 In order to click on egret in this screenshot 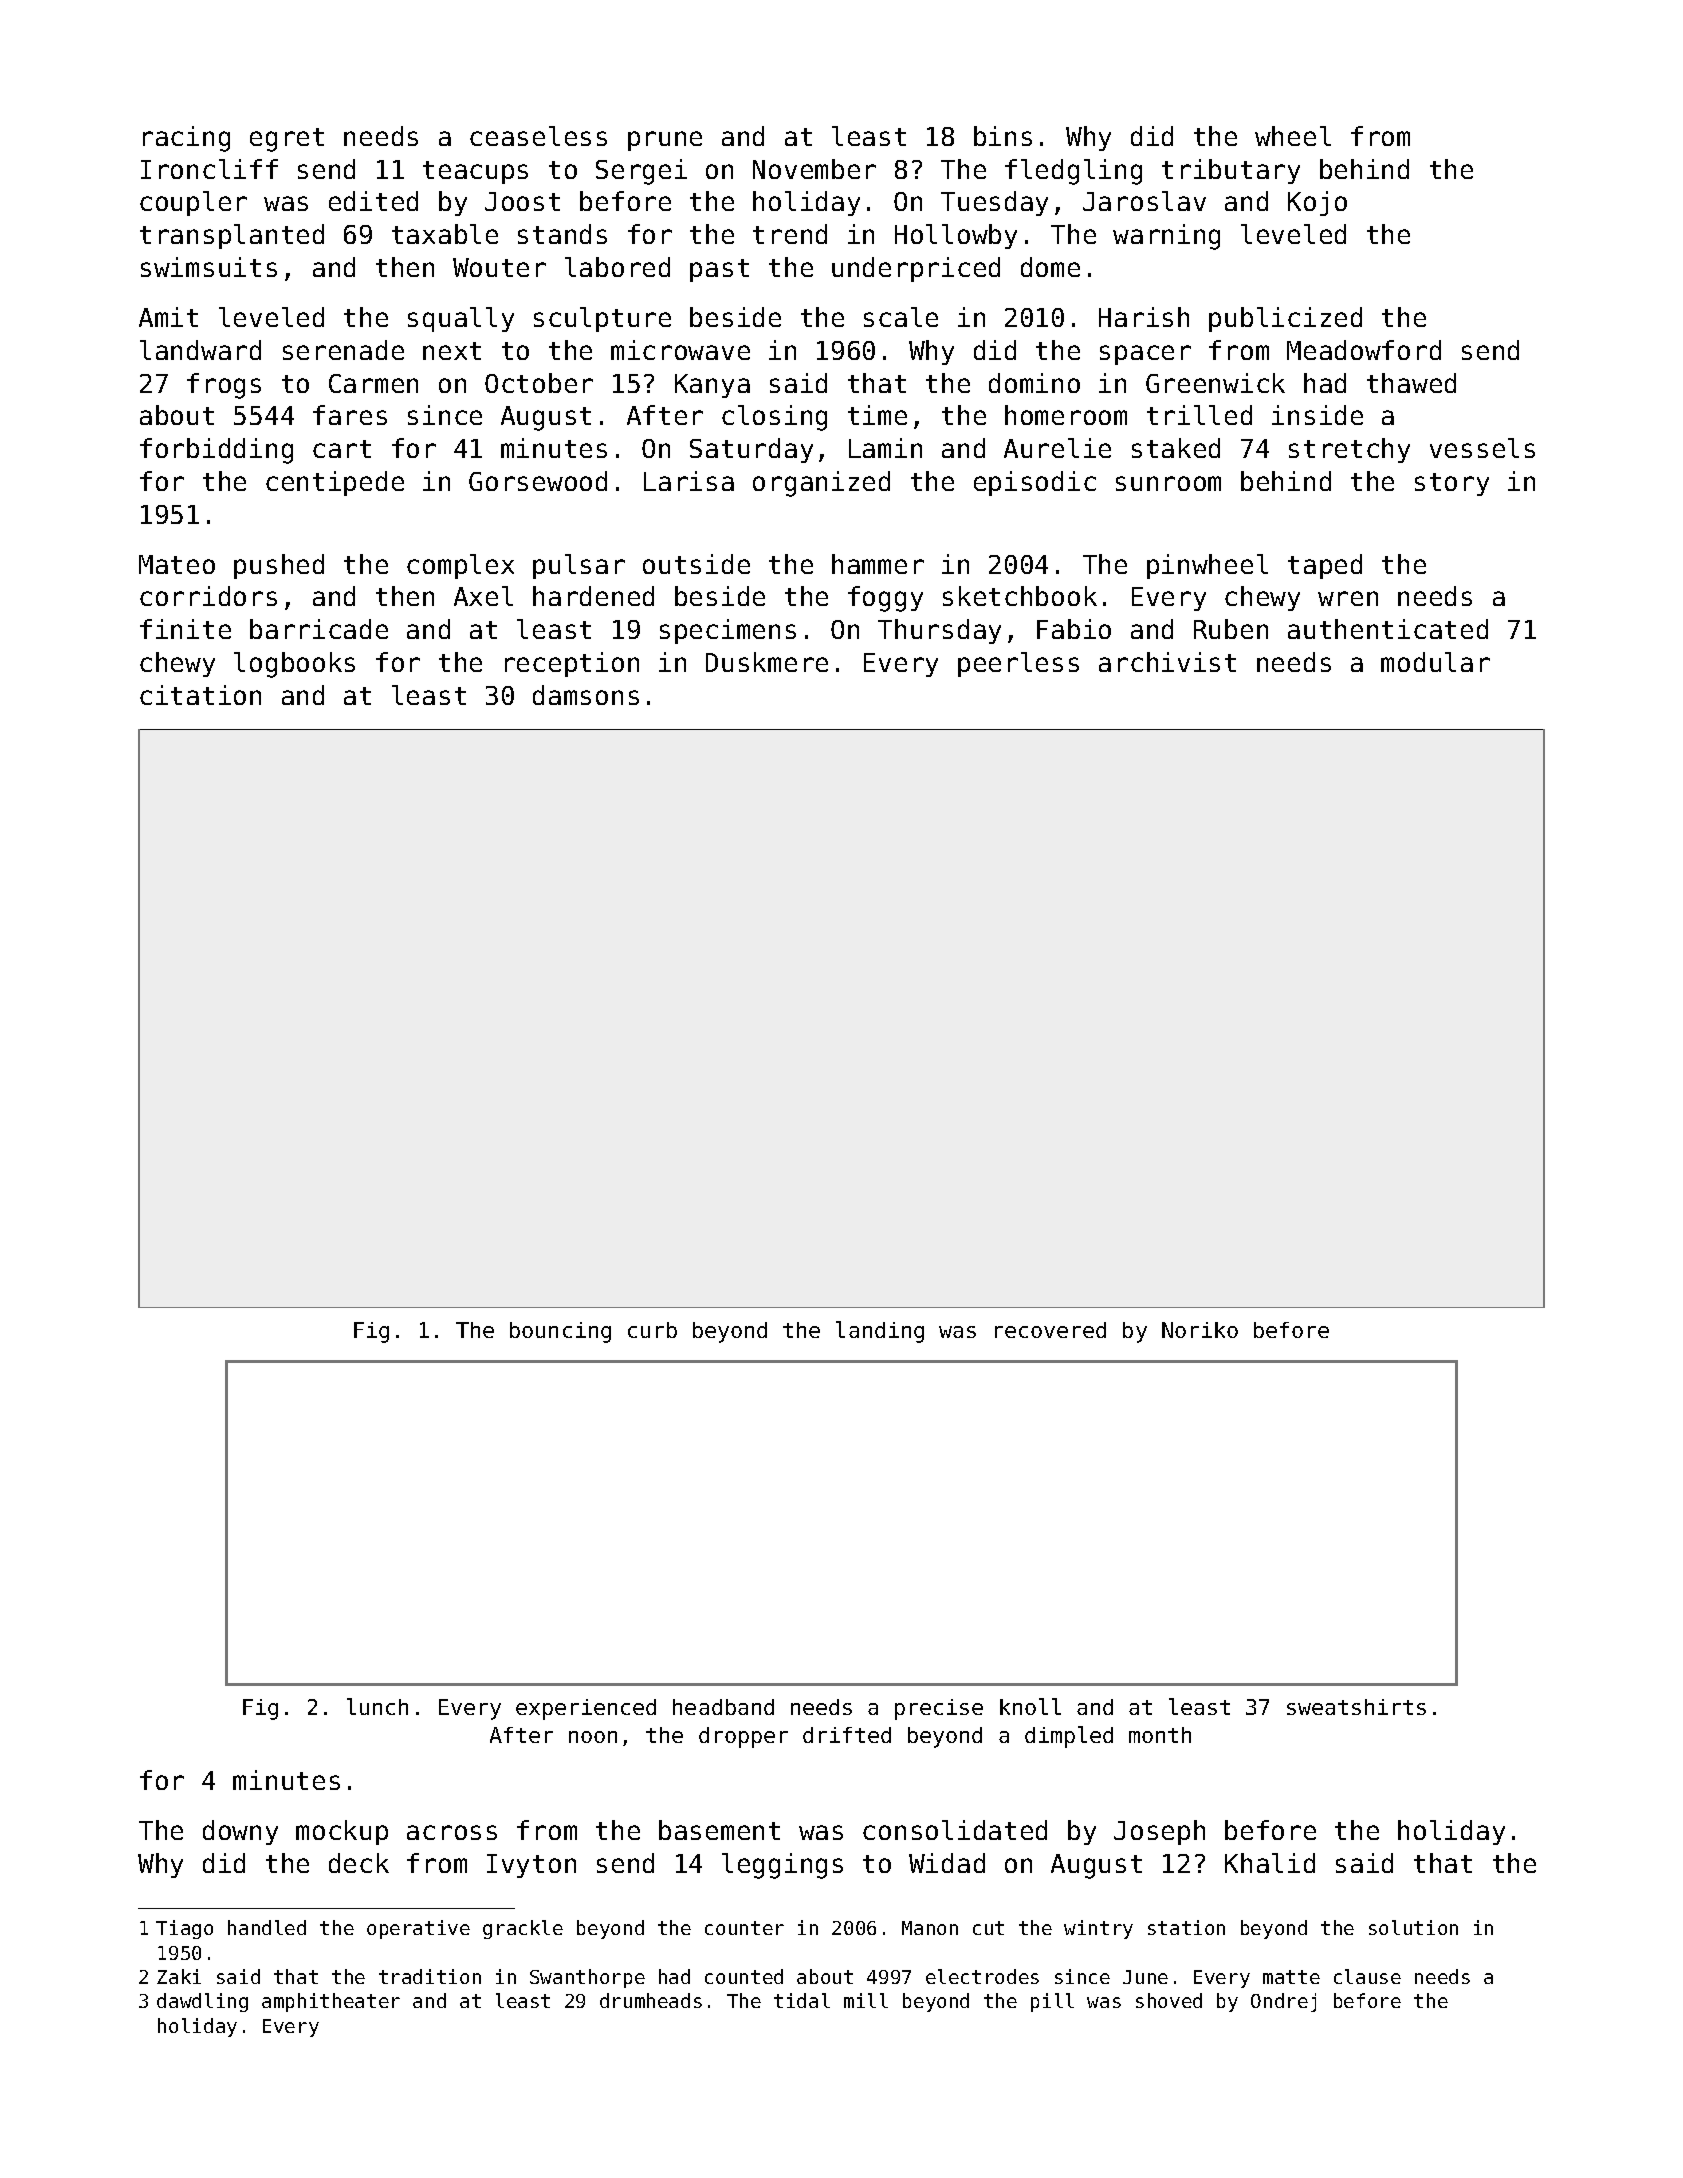, I will do `click(287, 140)`.
